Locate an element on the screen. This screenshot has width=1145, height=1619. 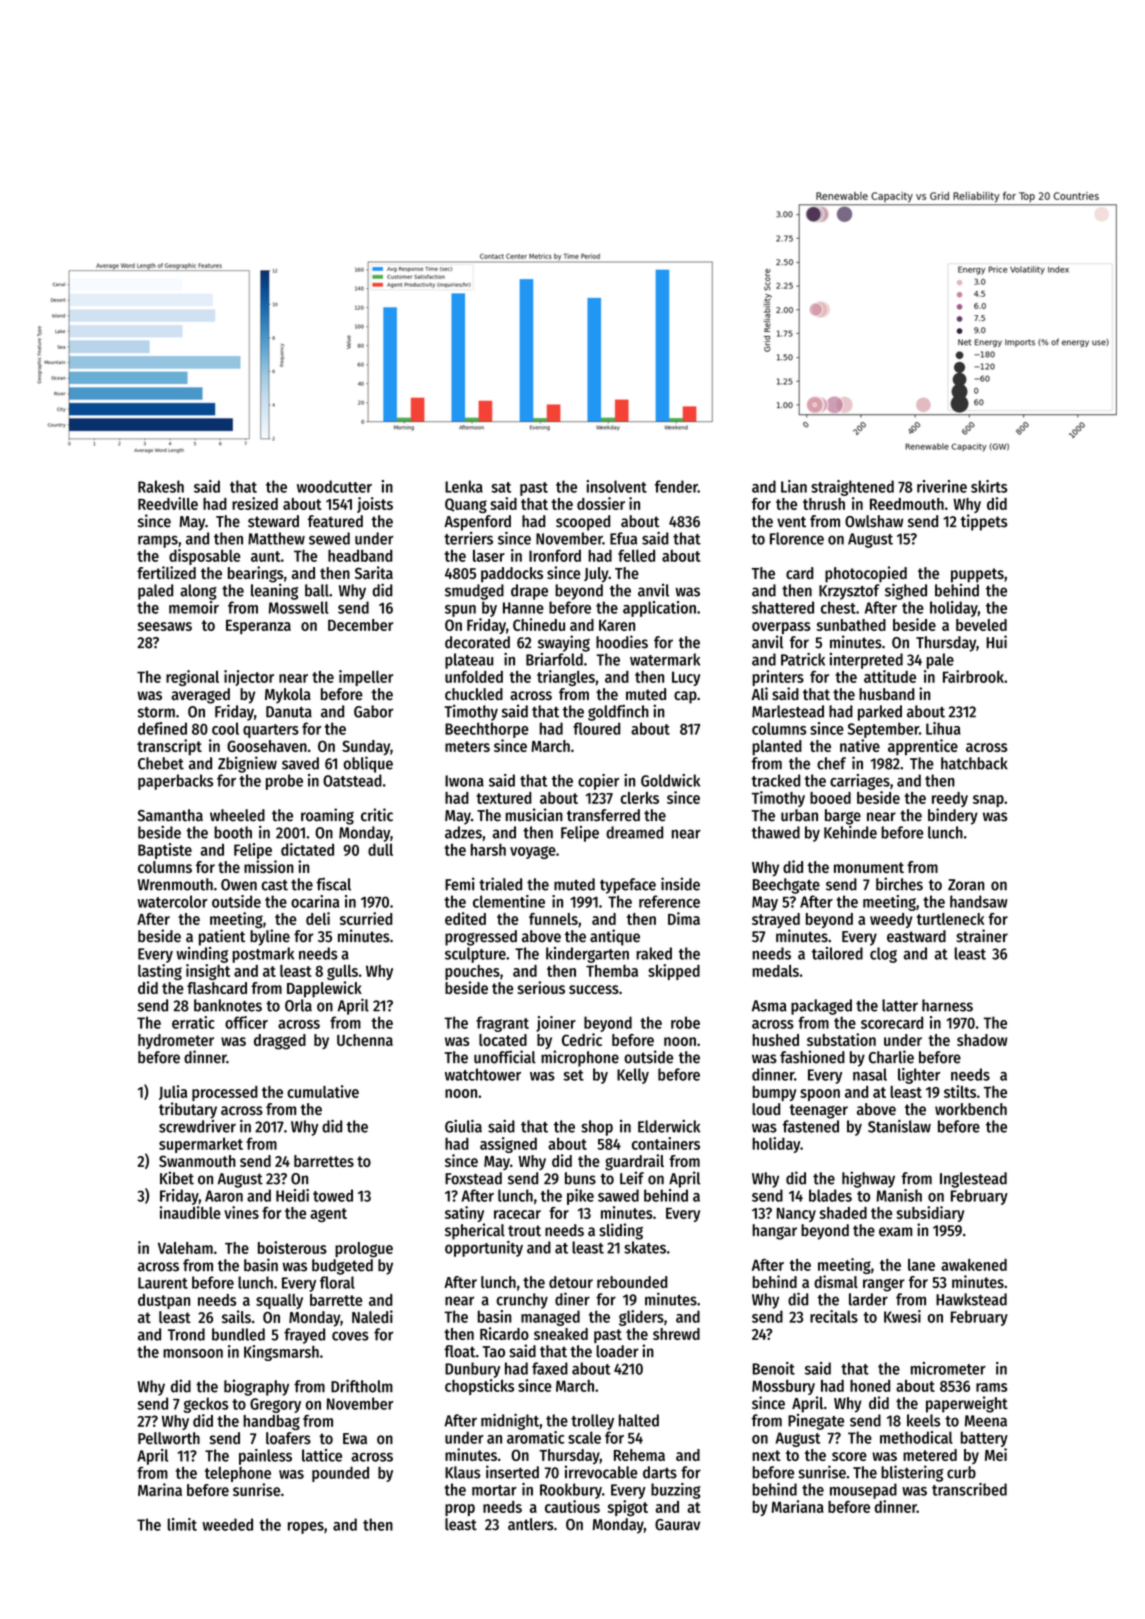
Lian is located at coordinates (794, 486).
